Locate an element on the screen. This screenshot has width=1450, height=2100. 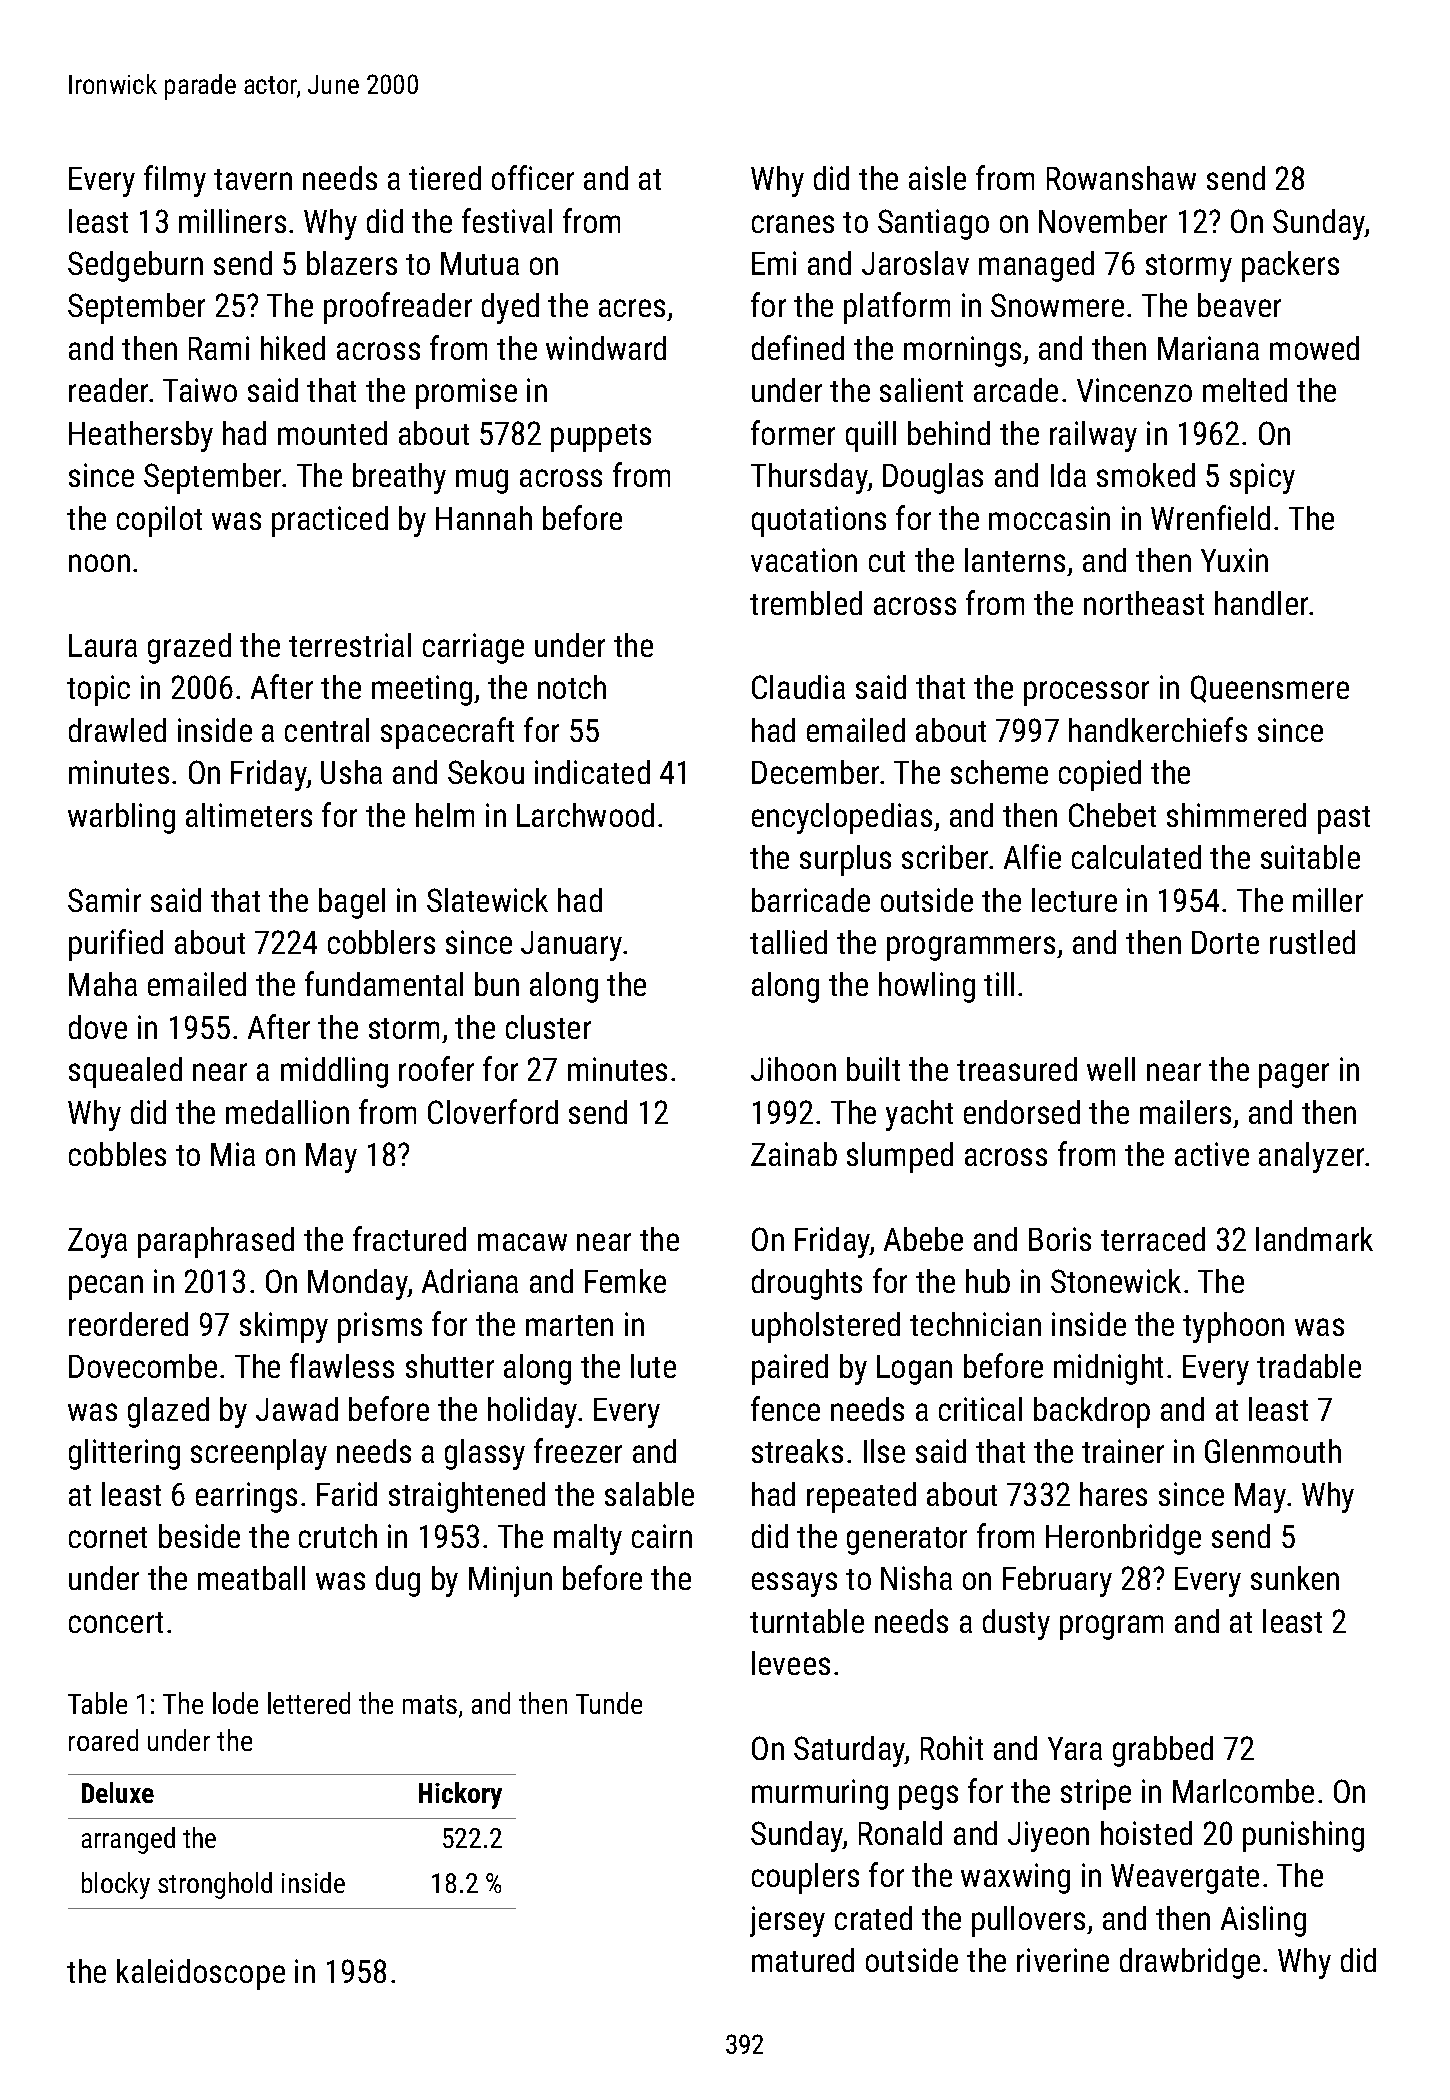
officer is located at coordinates (533, 177).
